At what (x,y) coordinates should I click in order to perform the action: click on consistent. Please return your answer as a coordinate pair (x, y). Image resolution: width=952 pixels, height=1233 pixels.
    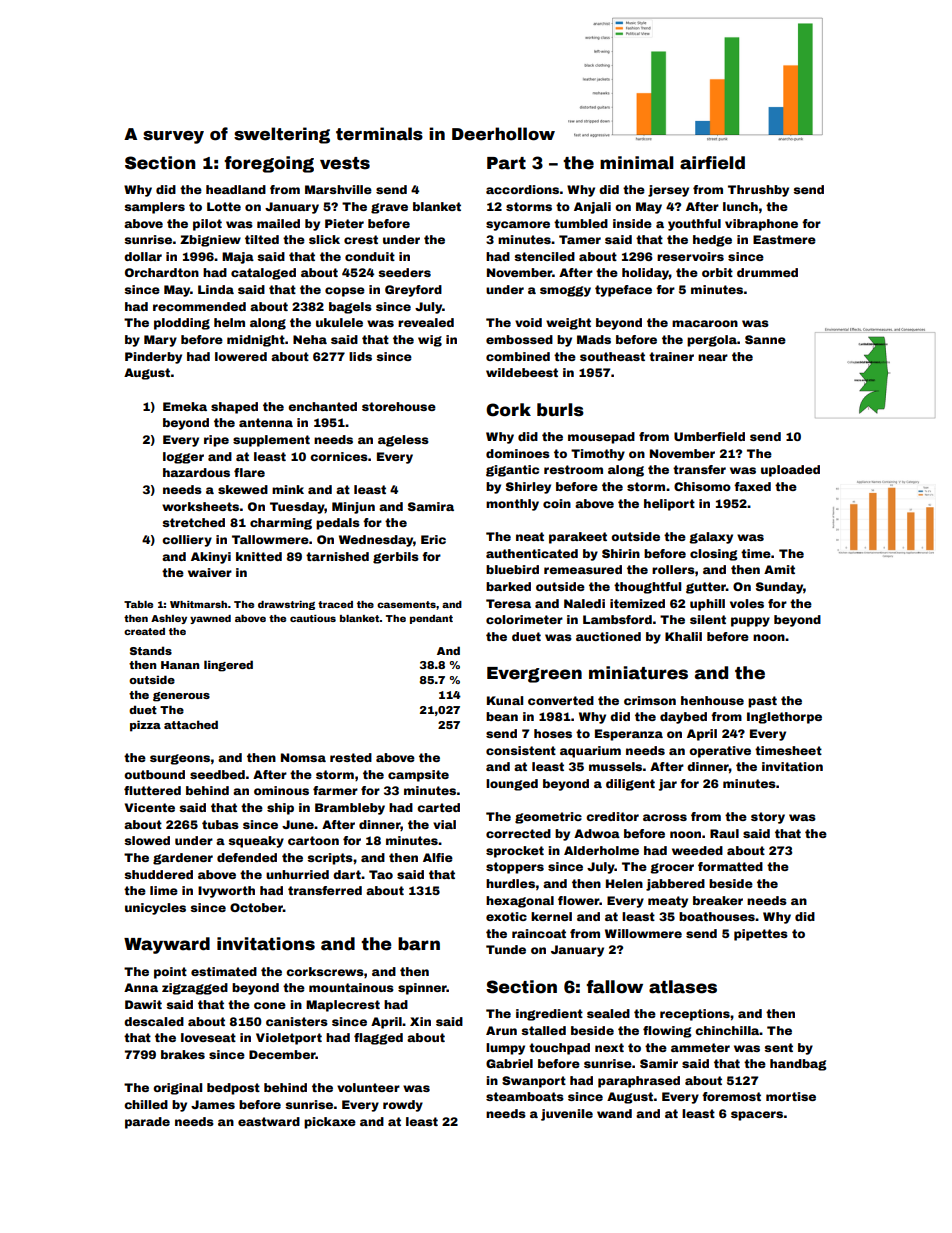
    Looking at the image, I should click on (521, 750).
